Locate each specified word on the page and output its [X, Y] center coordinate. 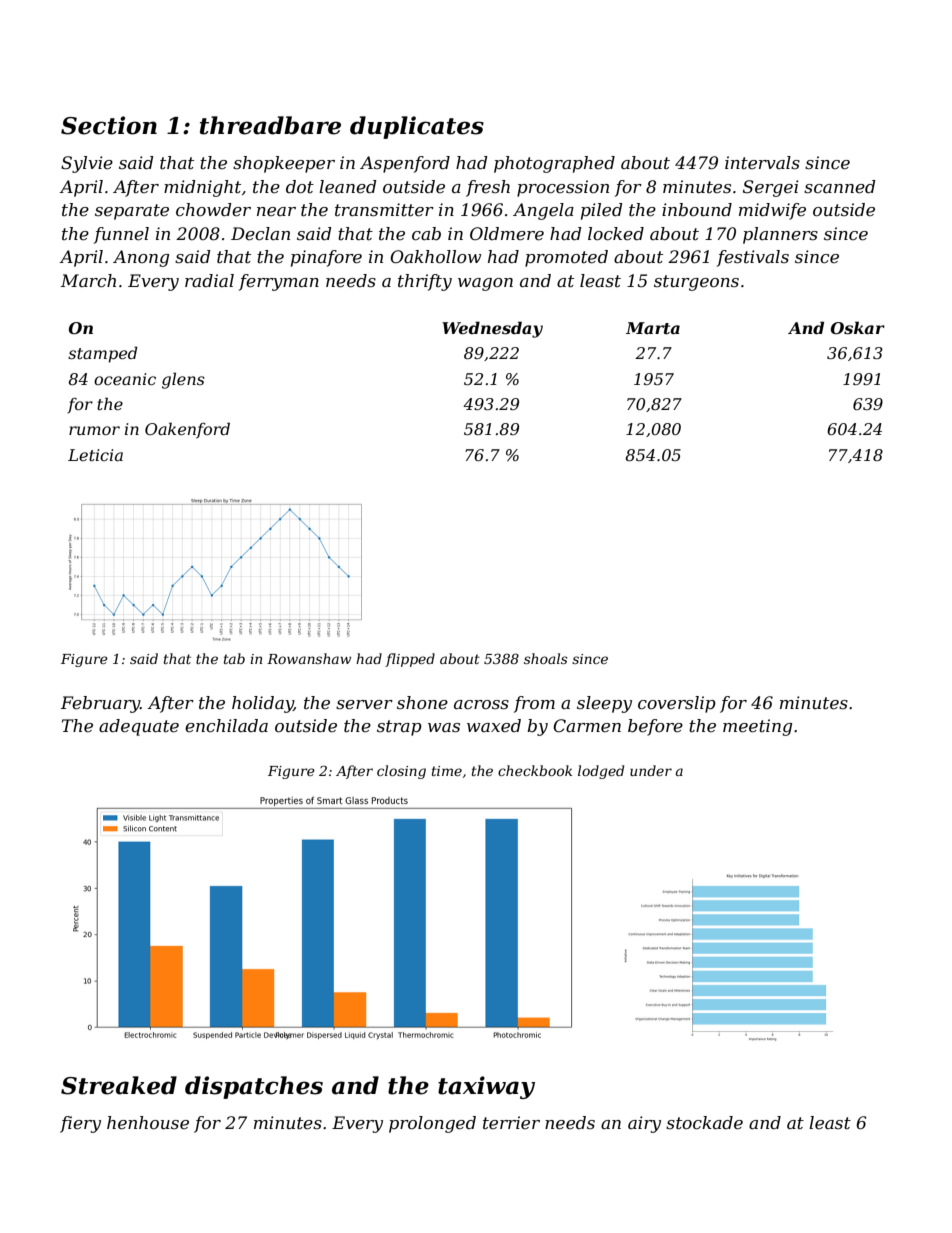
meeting [757, 727]
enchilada [226, 726]
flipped [410, 660]
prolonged [432, 1124]
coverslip [677, 704]
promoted [566, 258]
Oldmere [507, 234]
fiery [80, 1124]
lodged [601, 772]
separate [132, 212]
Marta [653, 328]
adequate [139, 727]
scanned [840, 187]
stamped [103, 354]
